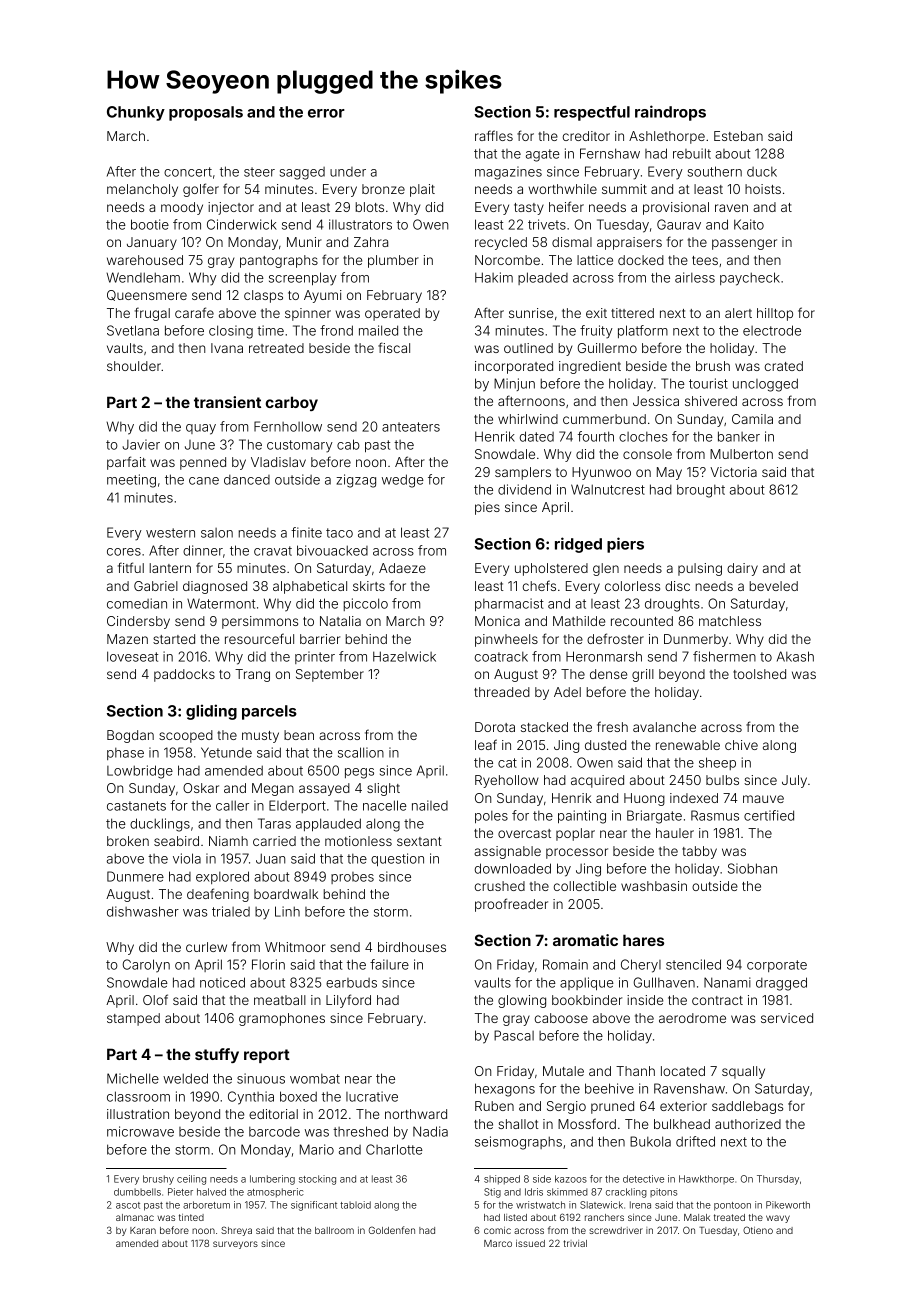  Describe the element at coordinates (772, 330) in the document. I see `electrode` at that location.
